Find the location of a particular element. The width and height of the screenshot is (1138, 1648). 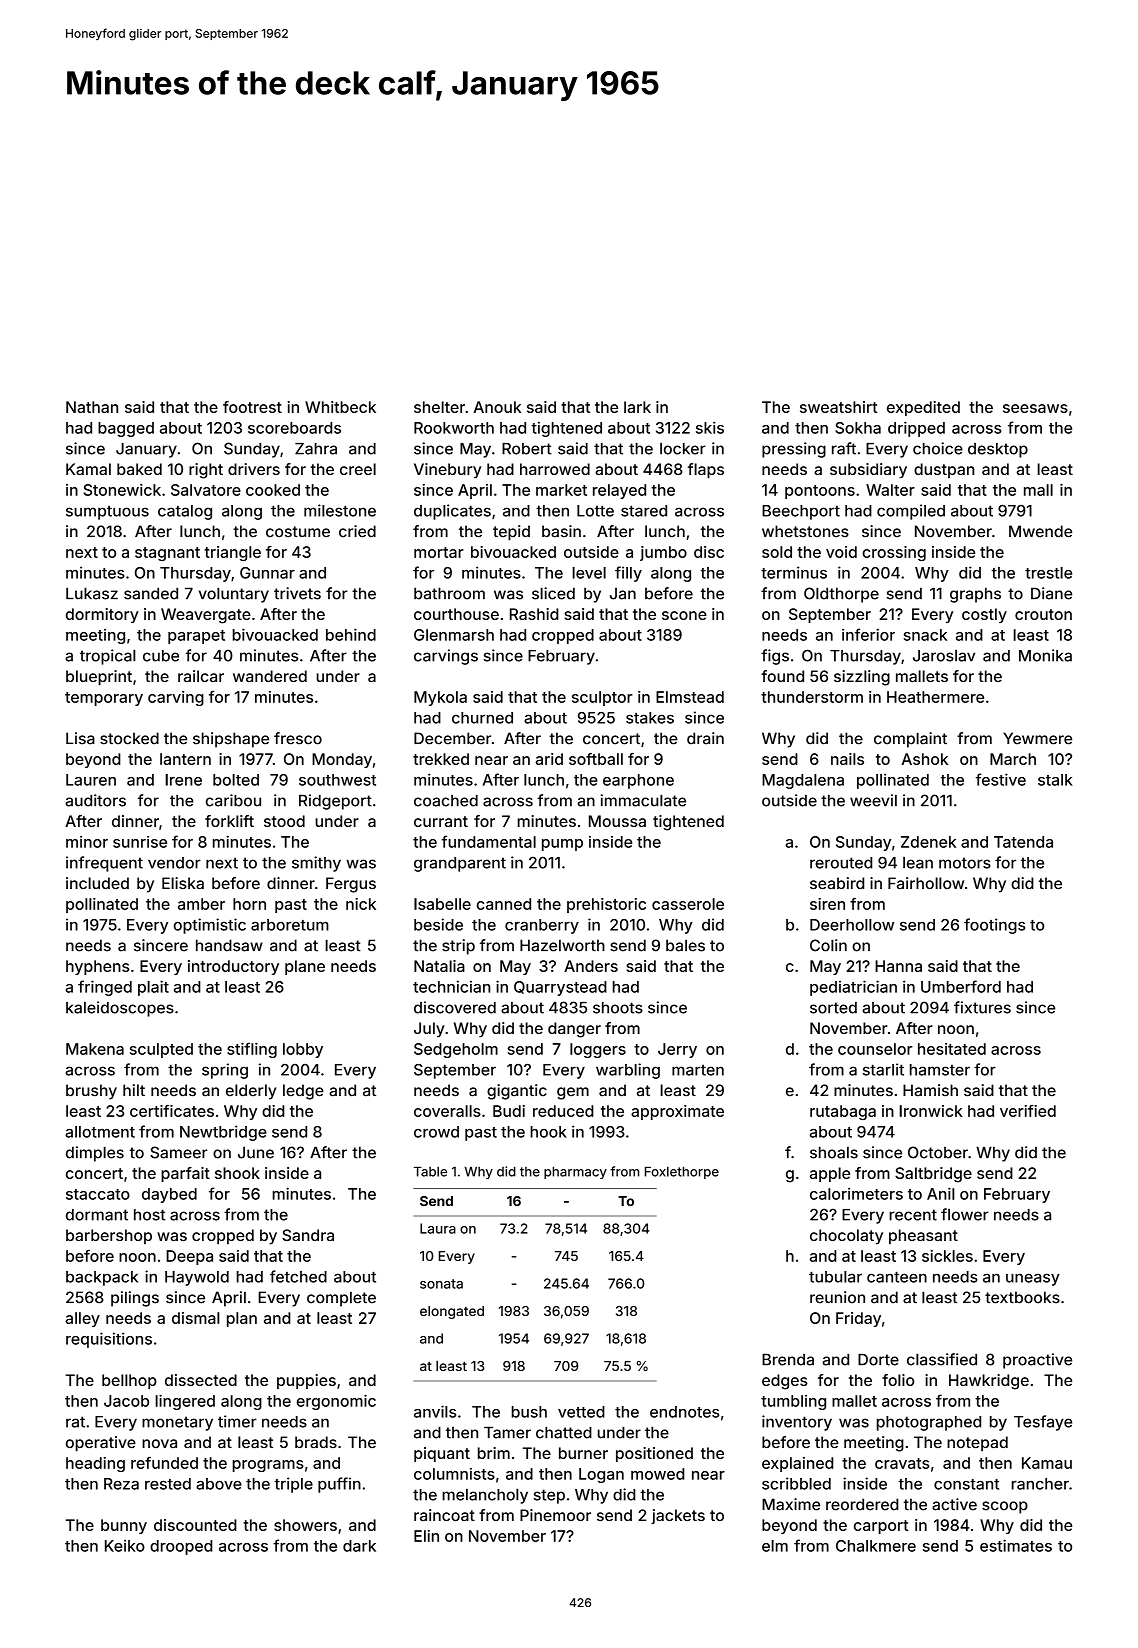

Brenda is located at coordinates (788, 1360).
